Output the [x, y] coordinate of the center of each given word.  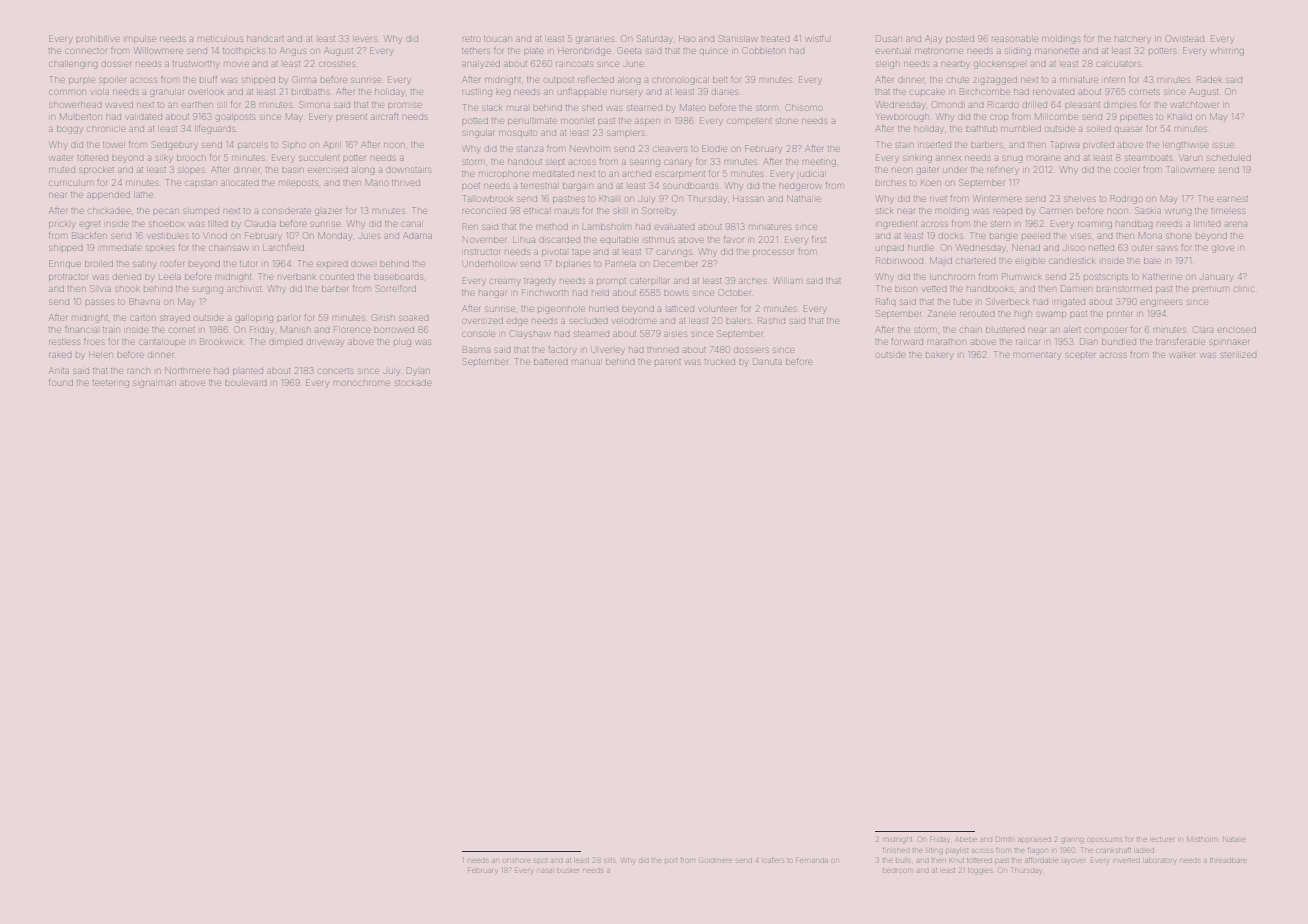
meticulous [220, 39]
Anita [59, 370]
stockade [413, 383]
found [61, 383]
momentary [1036, 356]
